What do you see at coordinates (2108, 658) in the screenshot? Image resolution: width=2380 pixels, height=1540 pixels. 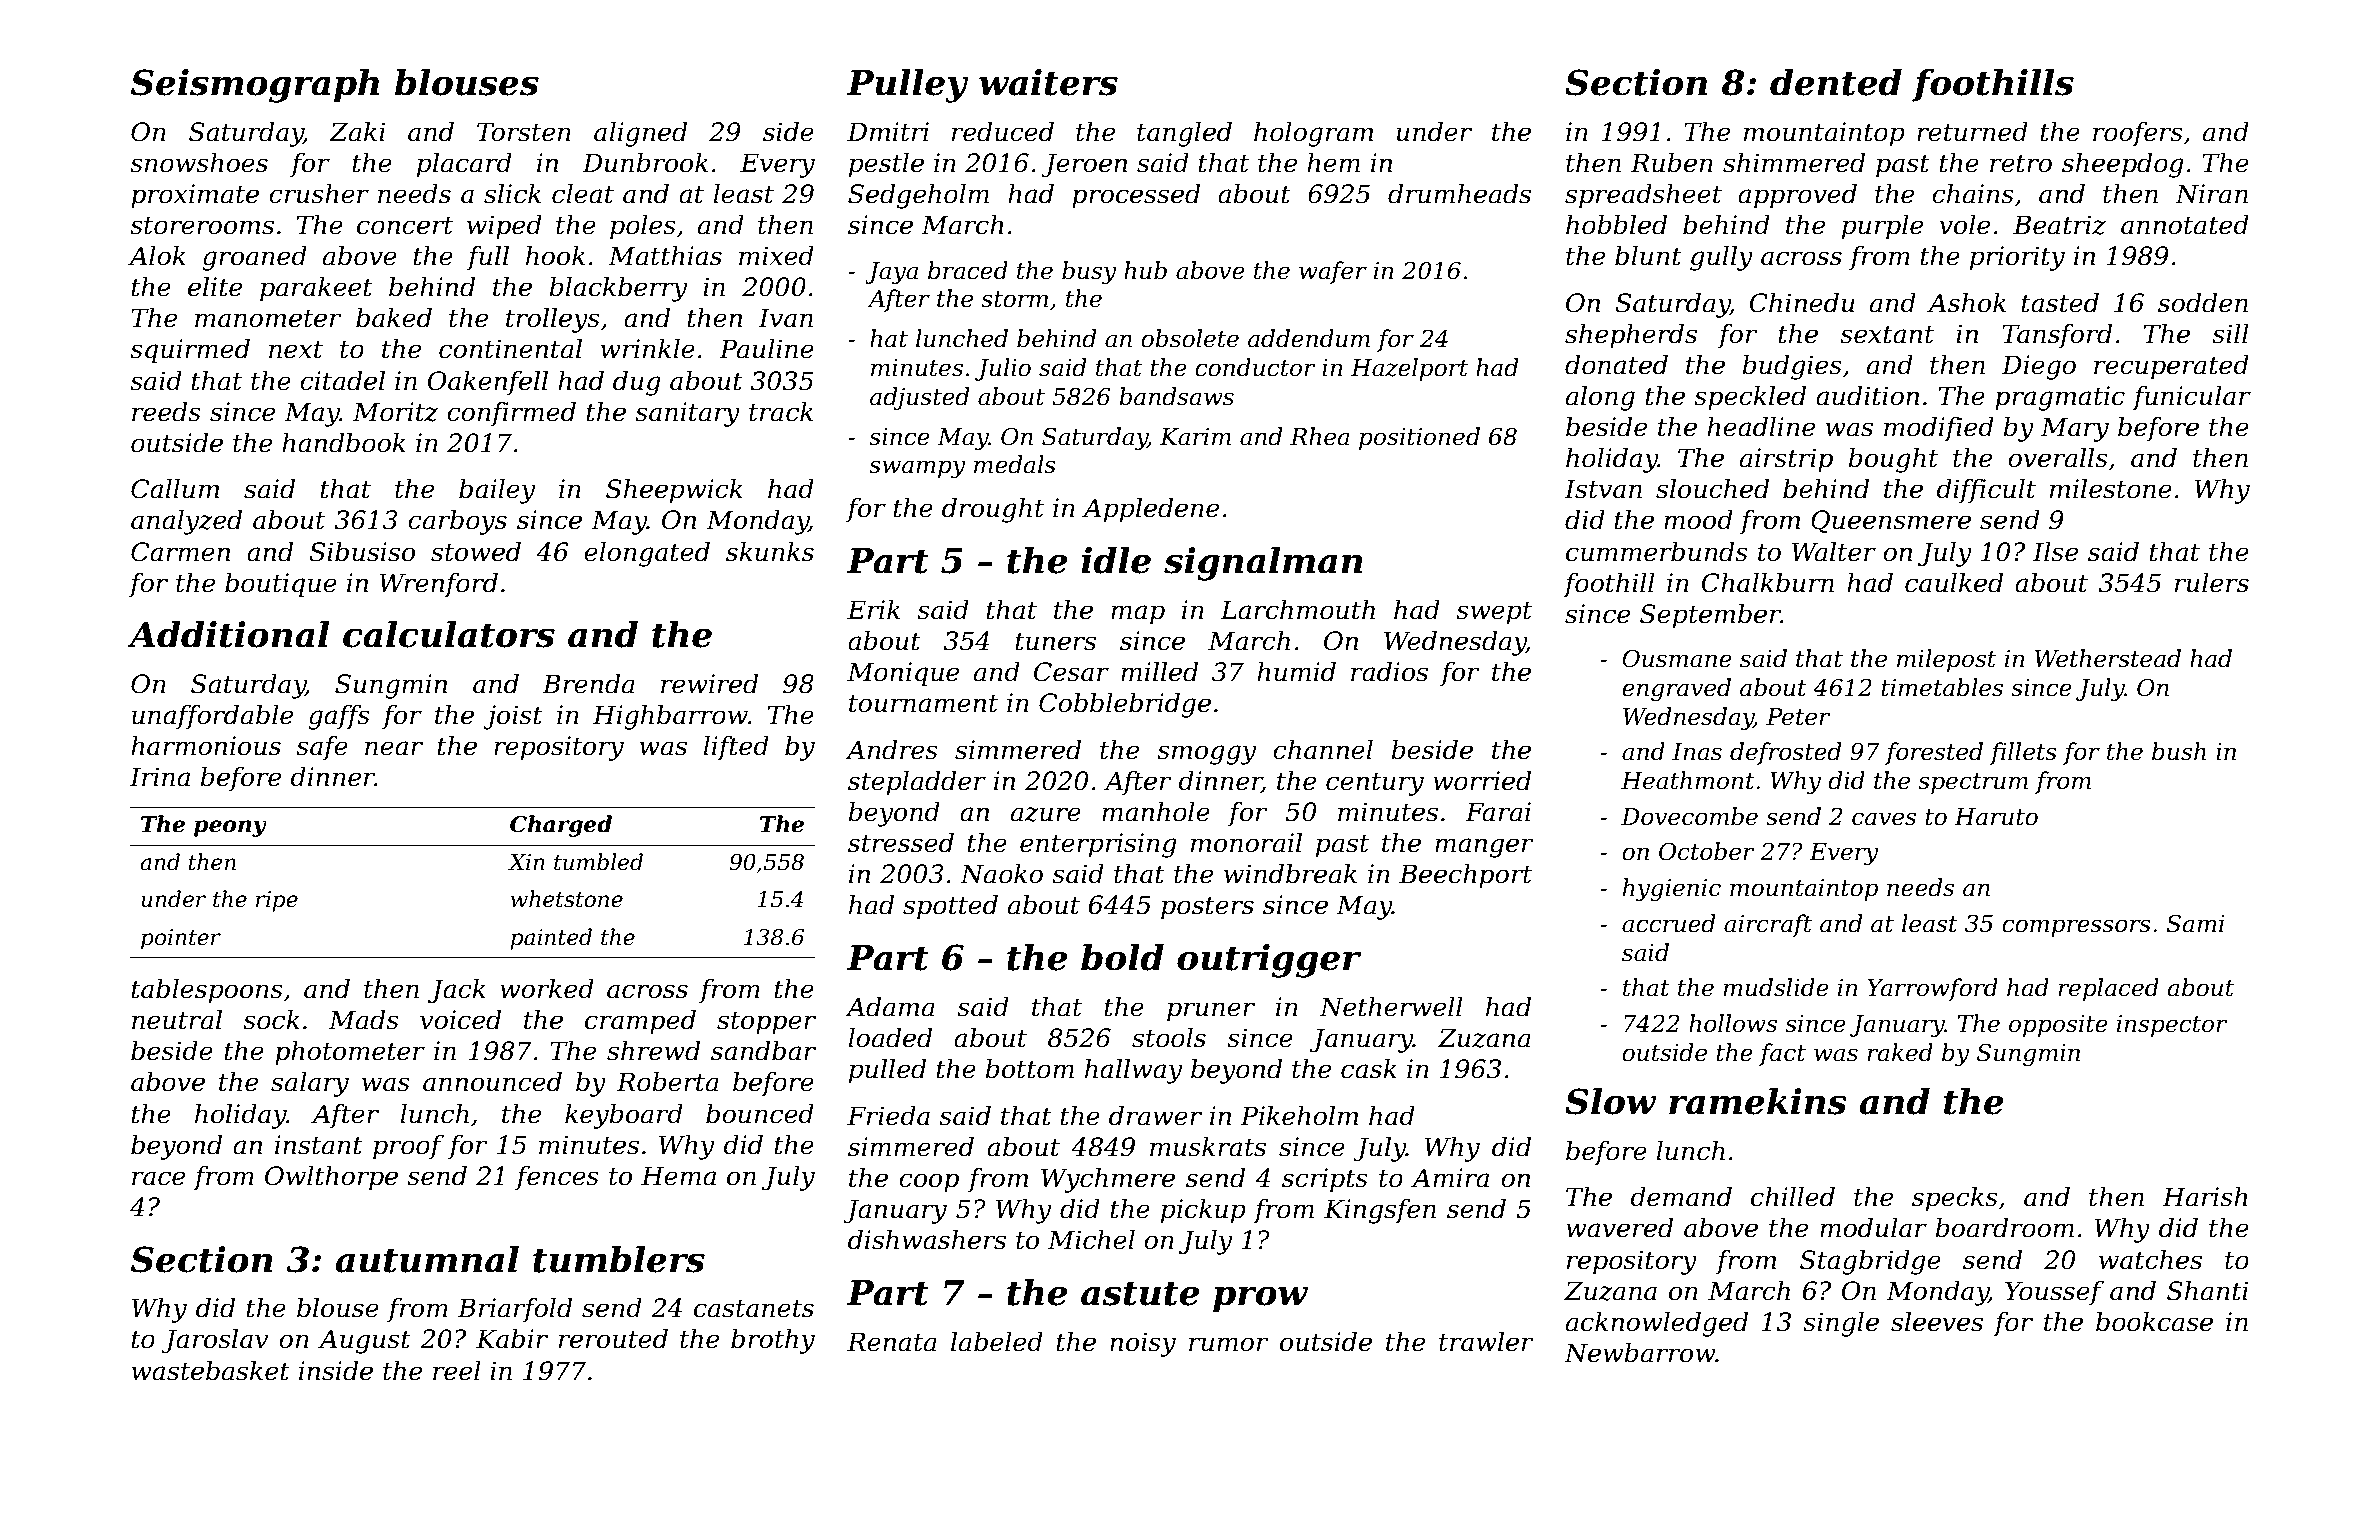 I see `Wetherstead` at bounding box center [2108, 658].
